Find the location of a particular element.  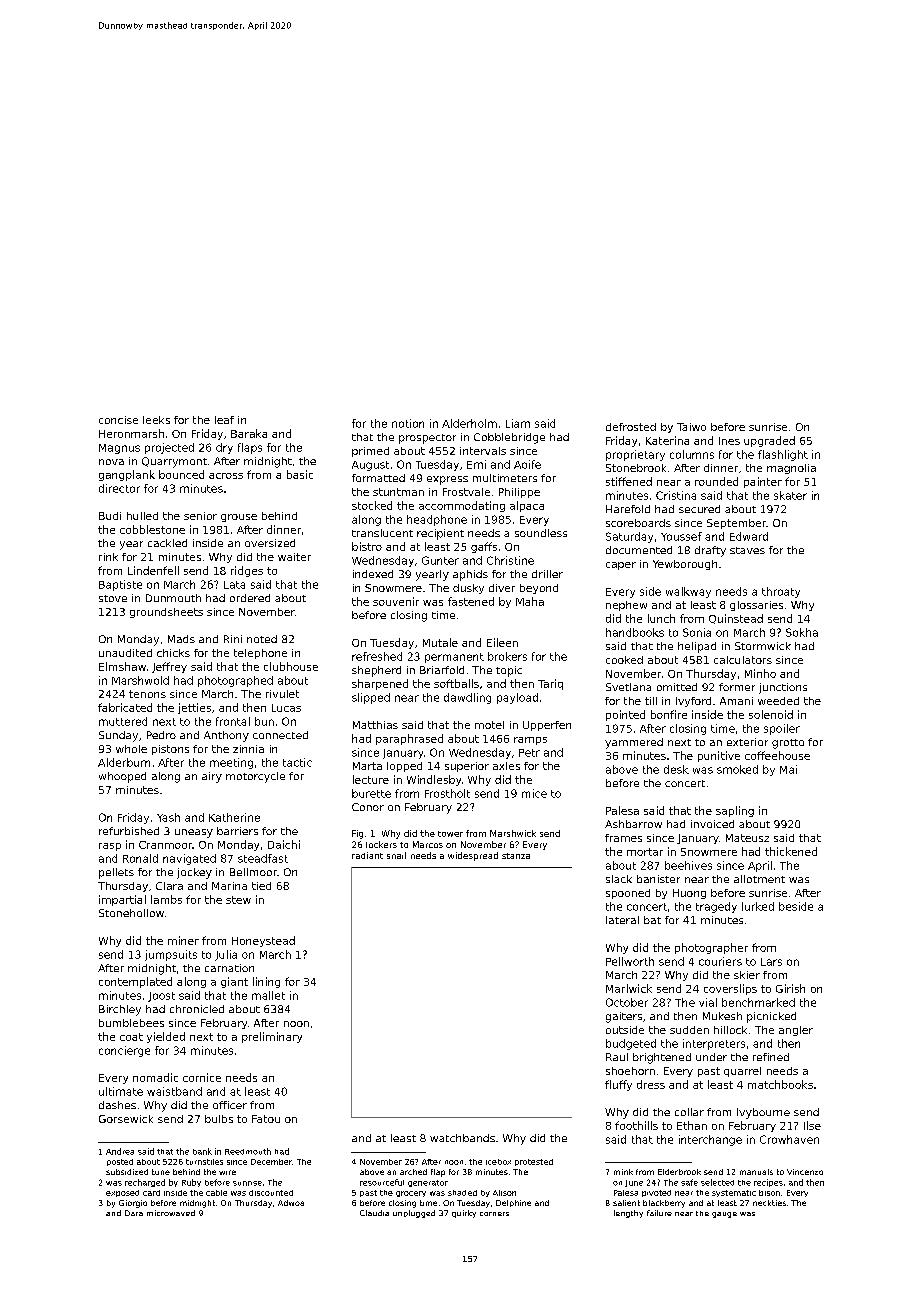

Yash is located at coordinates (168, 817).
